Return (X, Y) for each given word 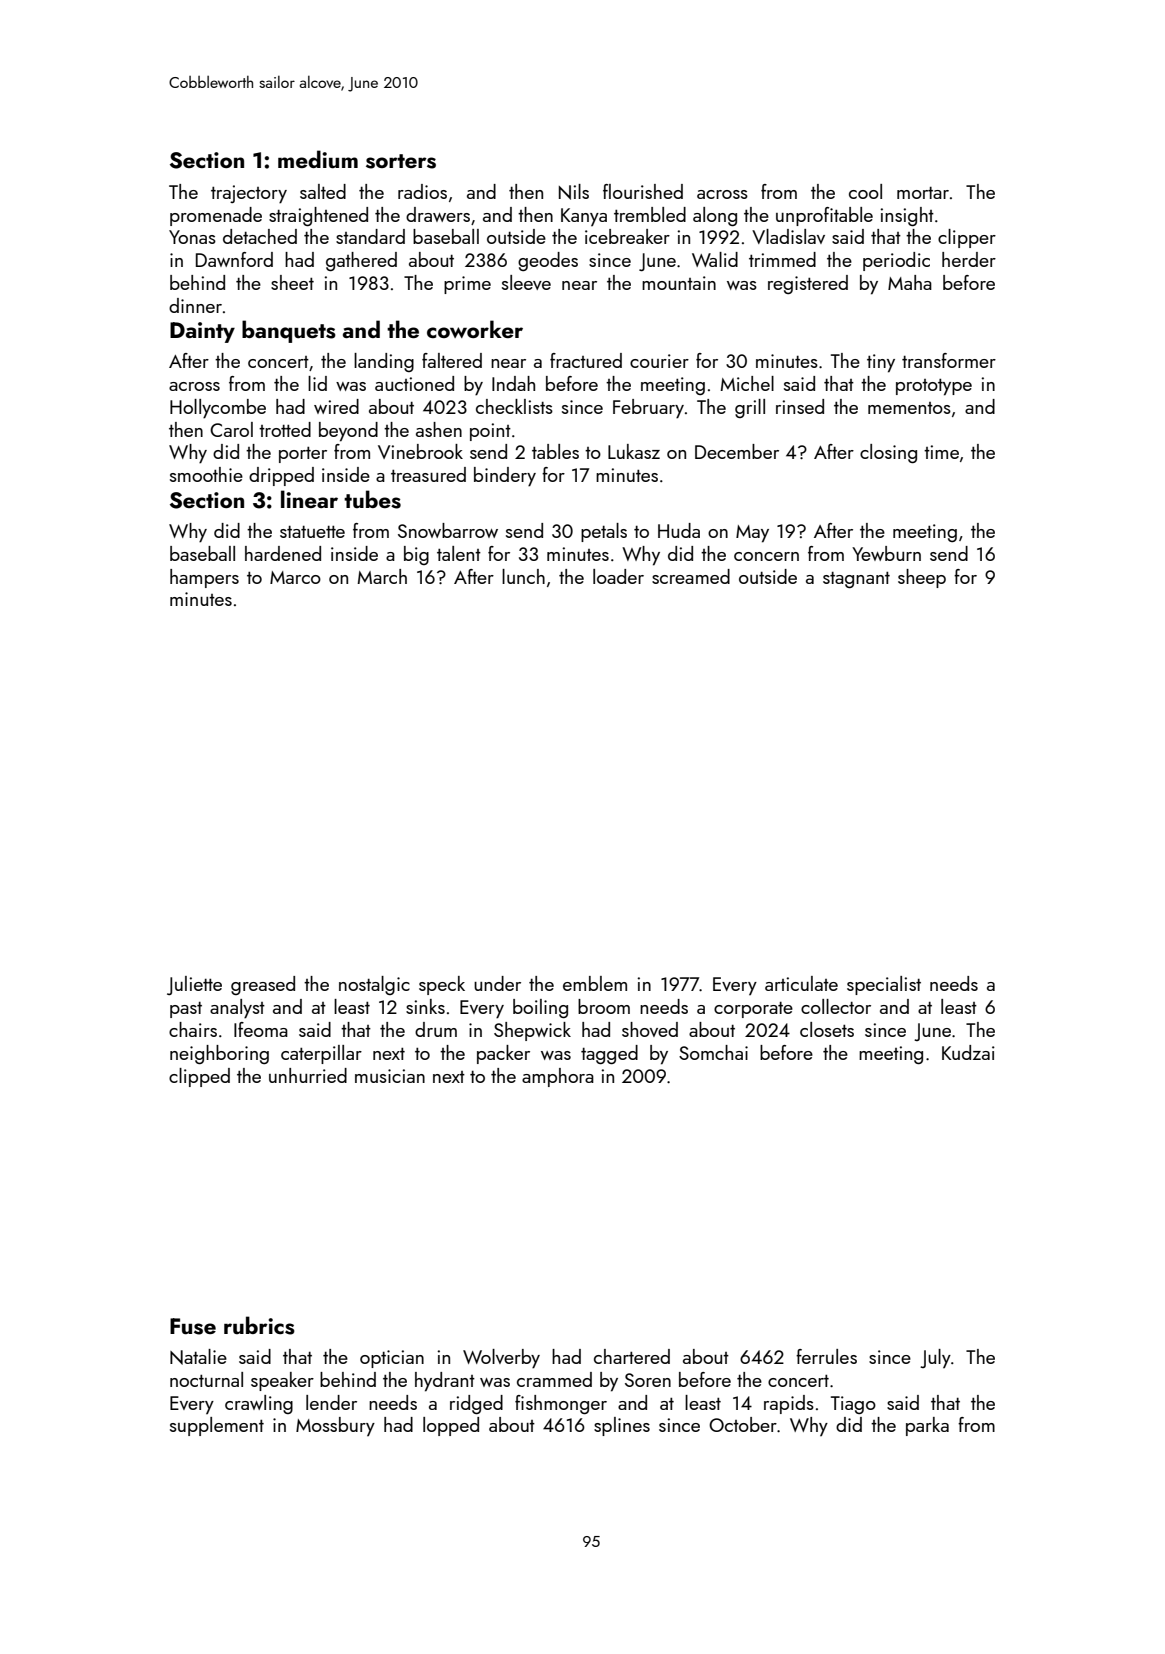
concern (766, 556)
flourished (643, 191)
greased (263, 985)
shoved (650, 1029)
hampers (204, 578)
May (752, 534)
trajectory (249, 194)
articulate (801, 983)
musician (390, 1076)
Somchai (713, 1052)
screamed (691, 576)
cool (865, 191)
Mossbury (335, 1426)
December (737, 451)
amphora (558, 1077)
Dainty (202, 332)
